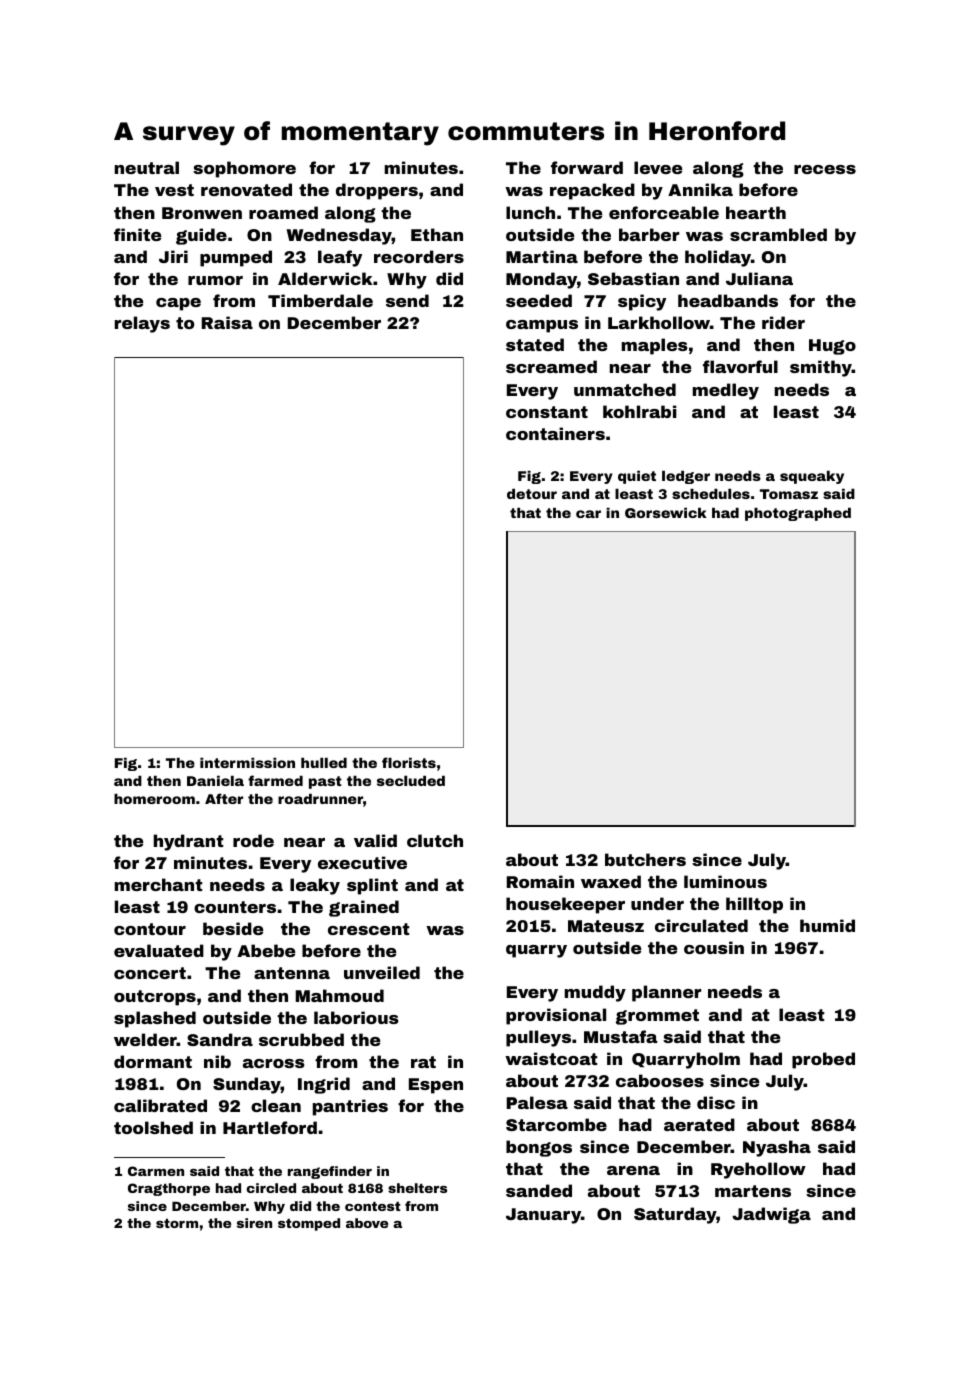  What do you see at coordinates (771, 1215) in the screenshot?
I see `Jadwiga` at bounding box center [771, 1215].
